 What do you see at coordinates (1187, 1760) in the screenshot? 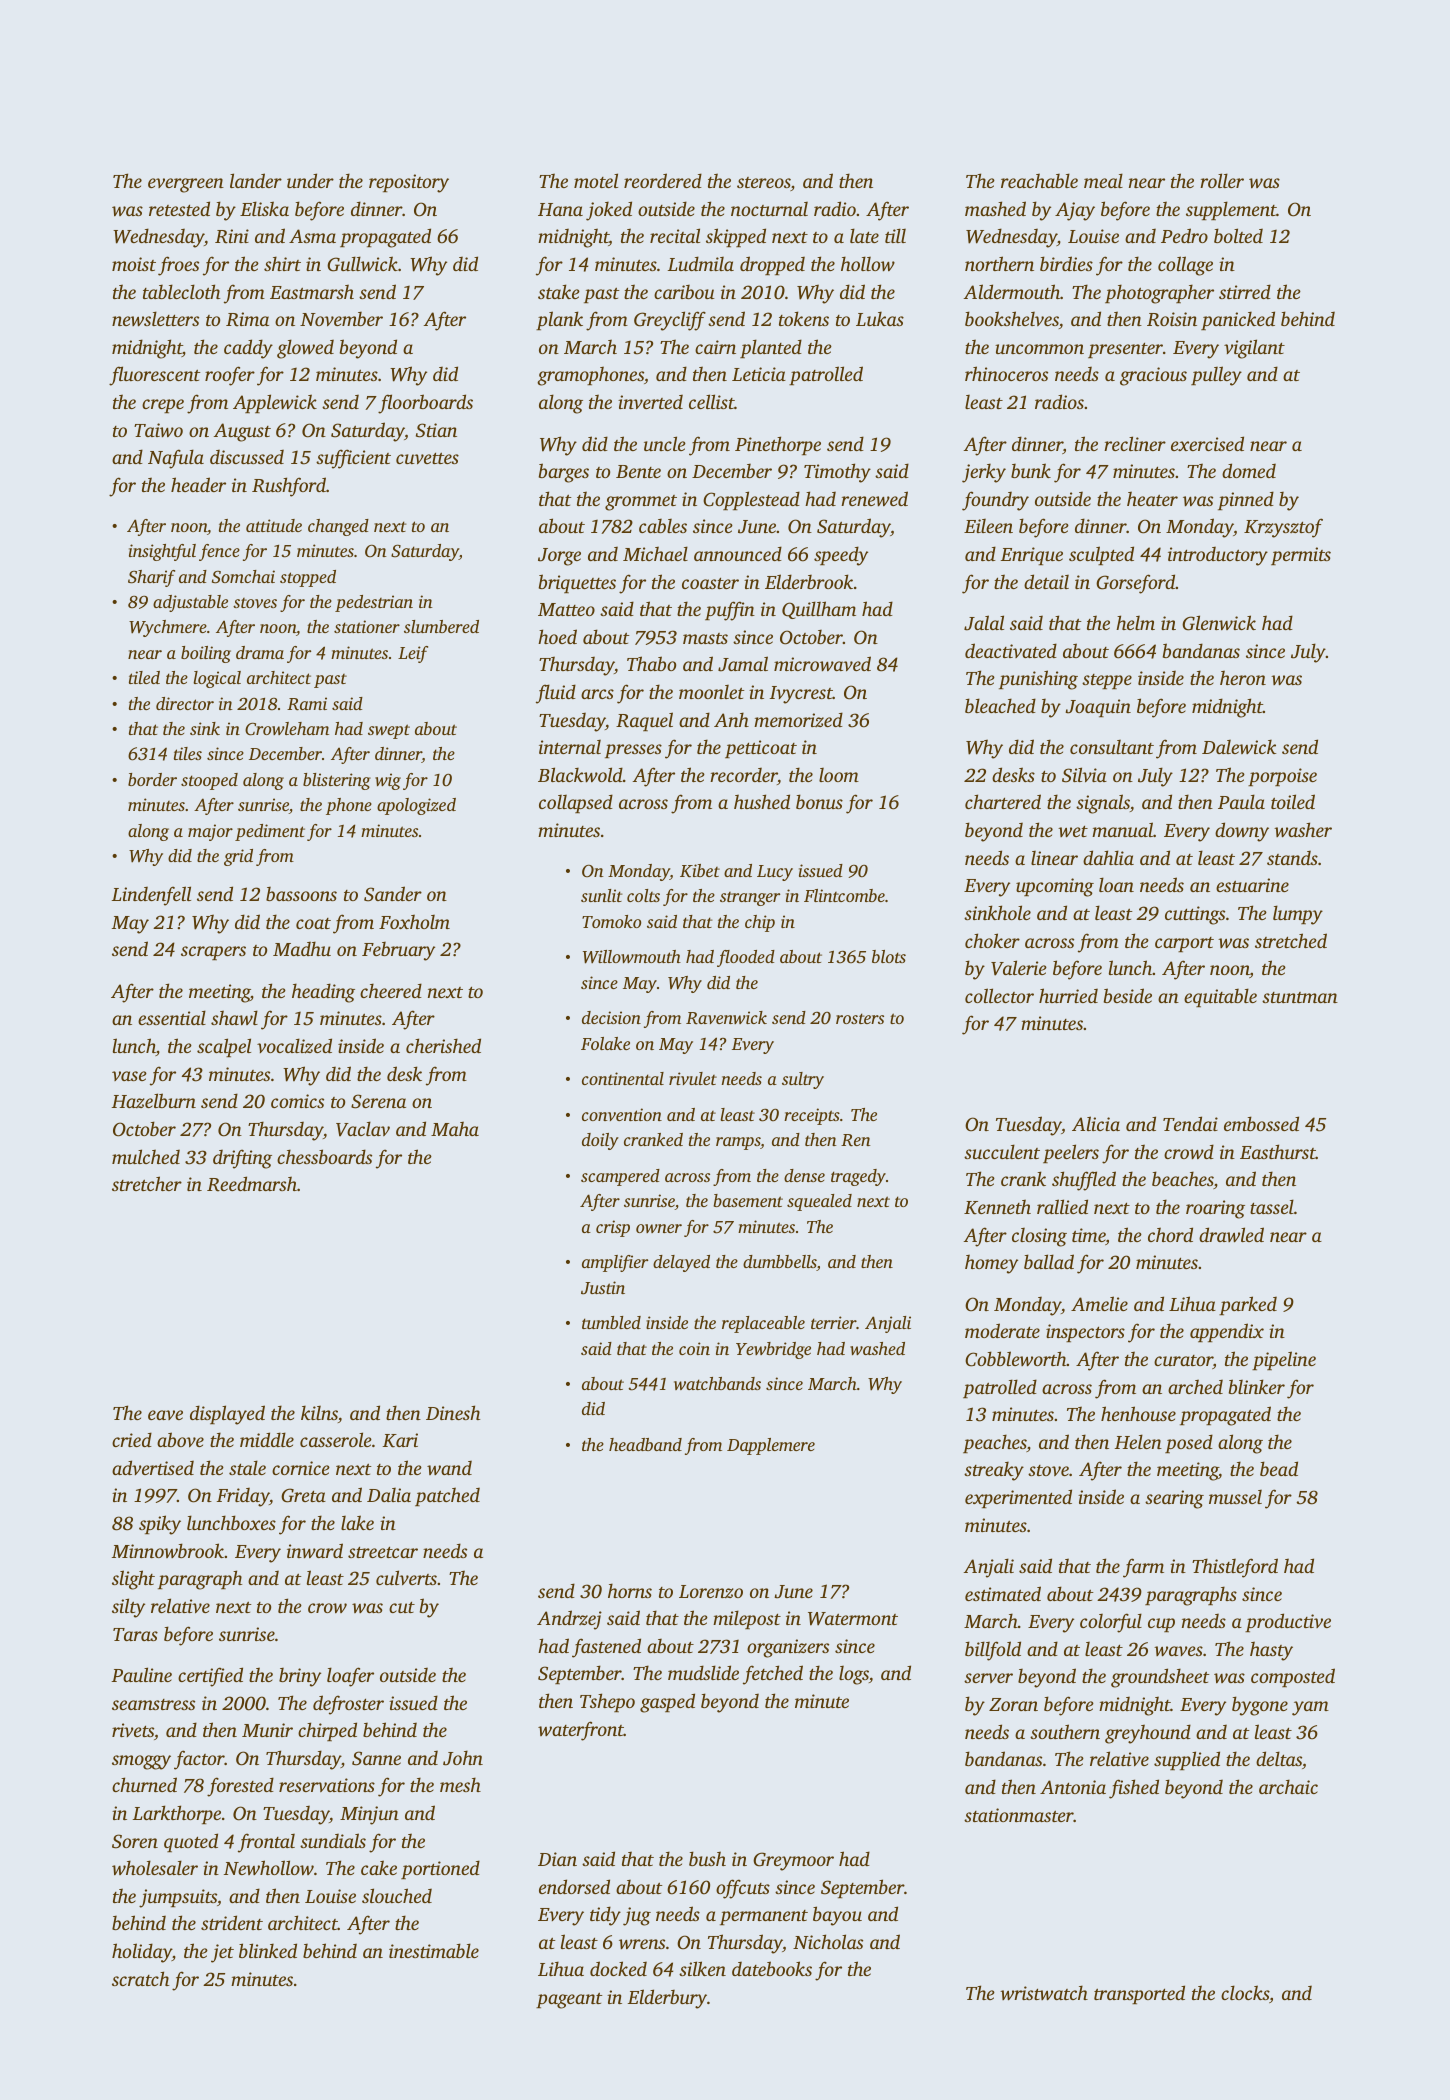
I see `supplied` at bounding box center [1187, 1760].
